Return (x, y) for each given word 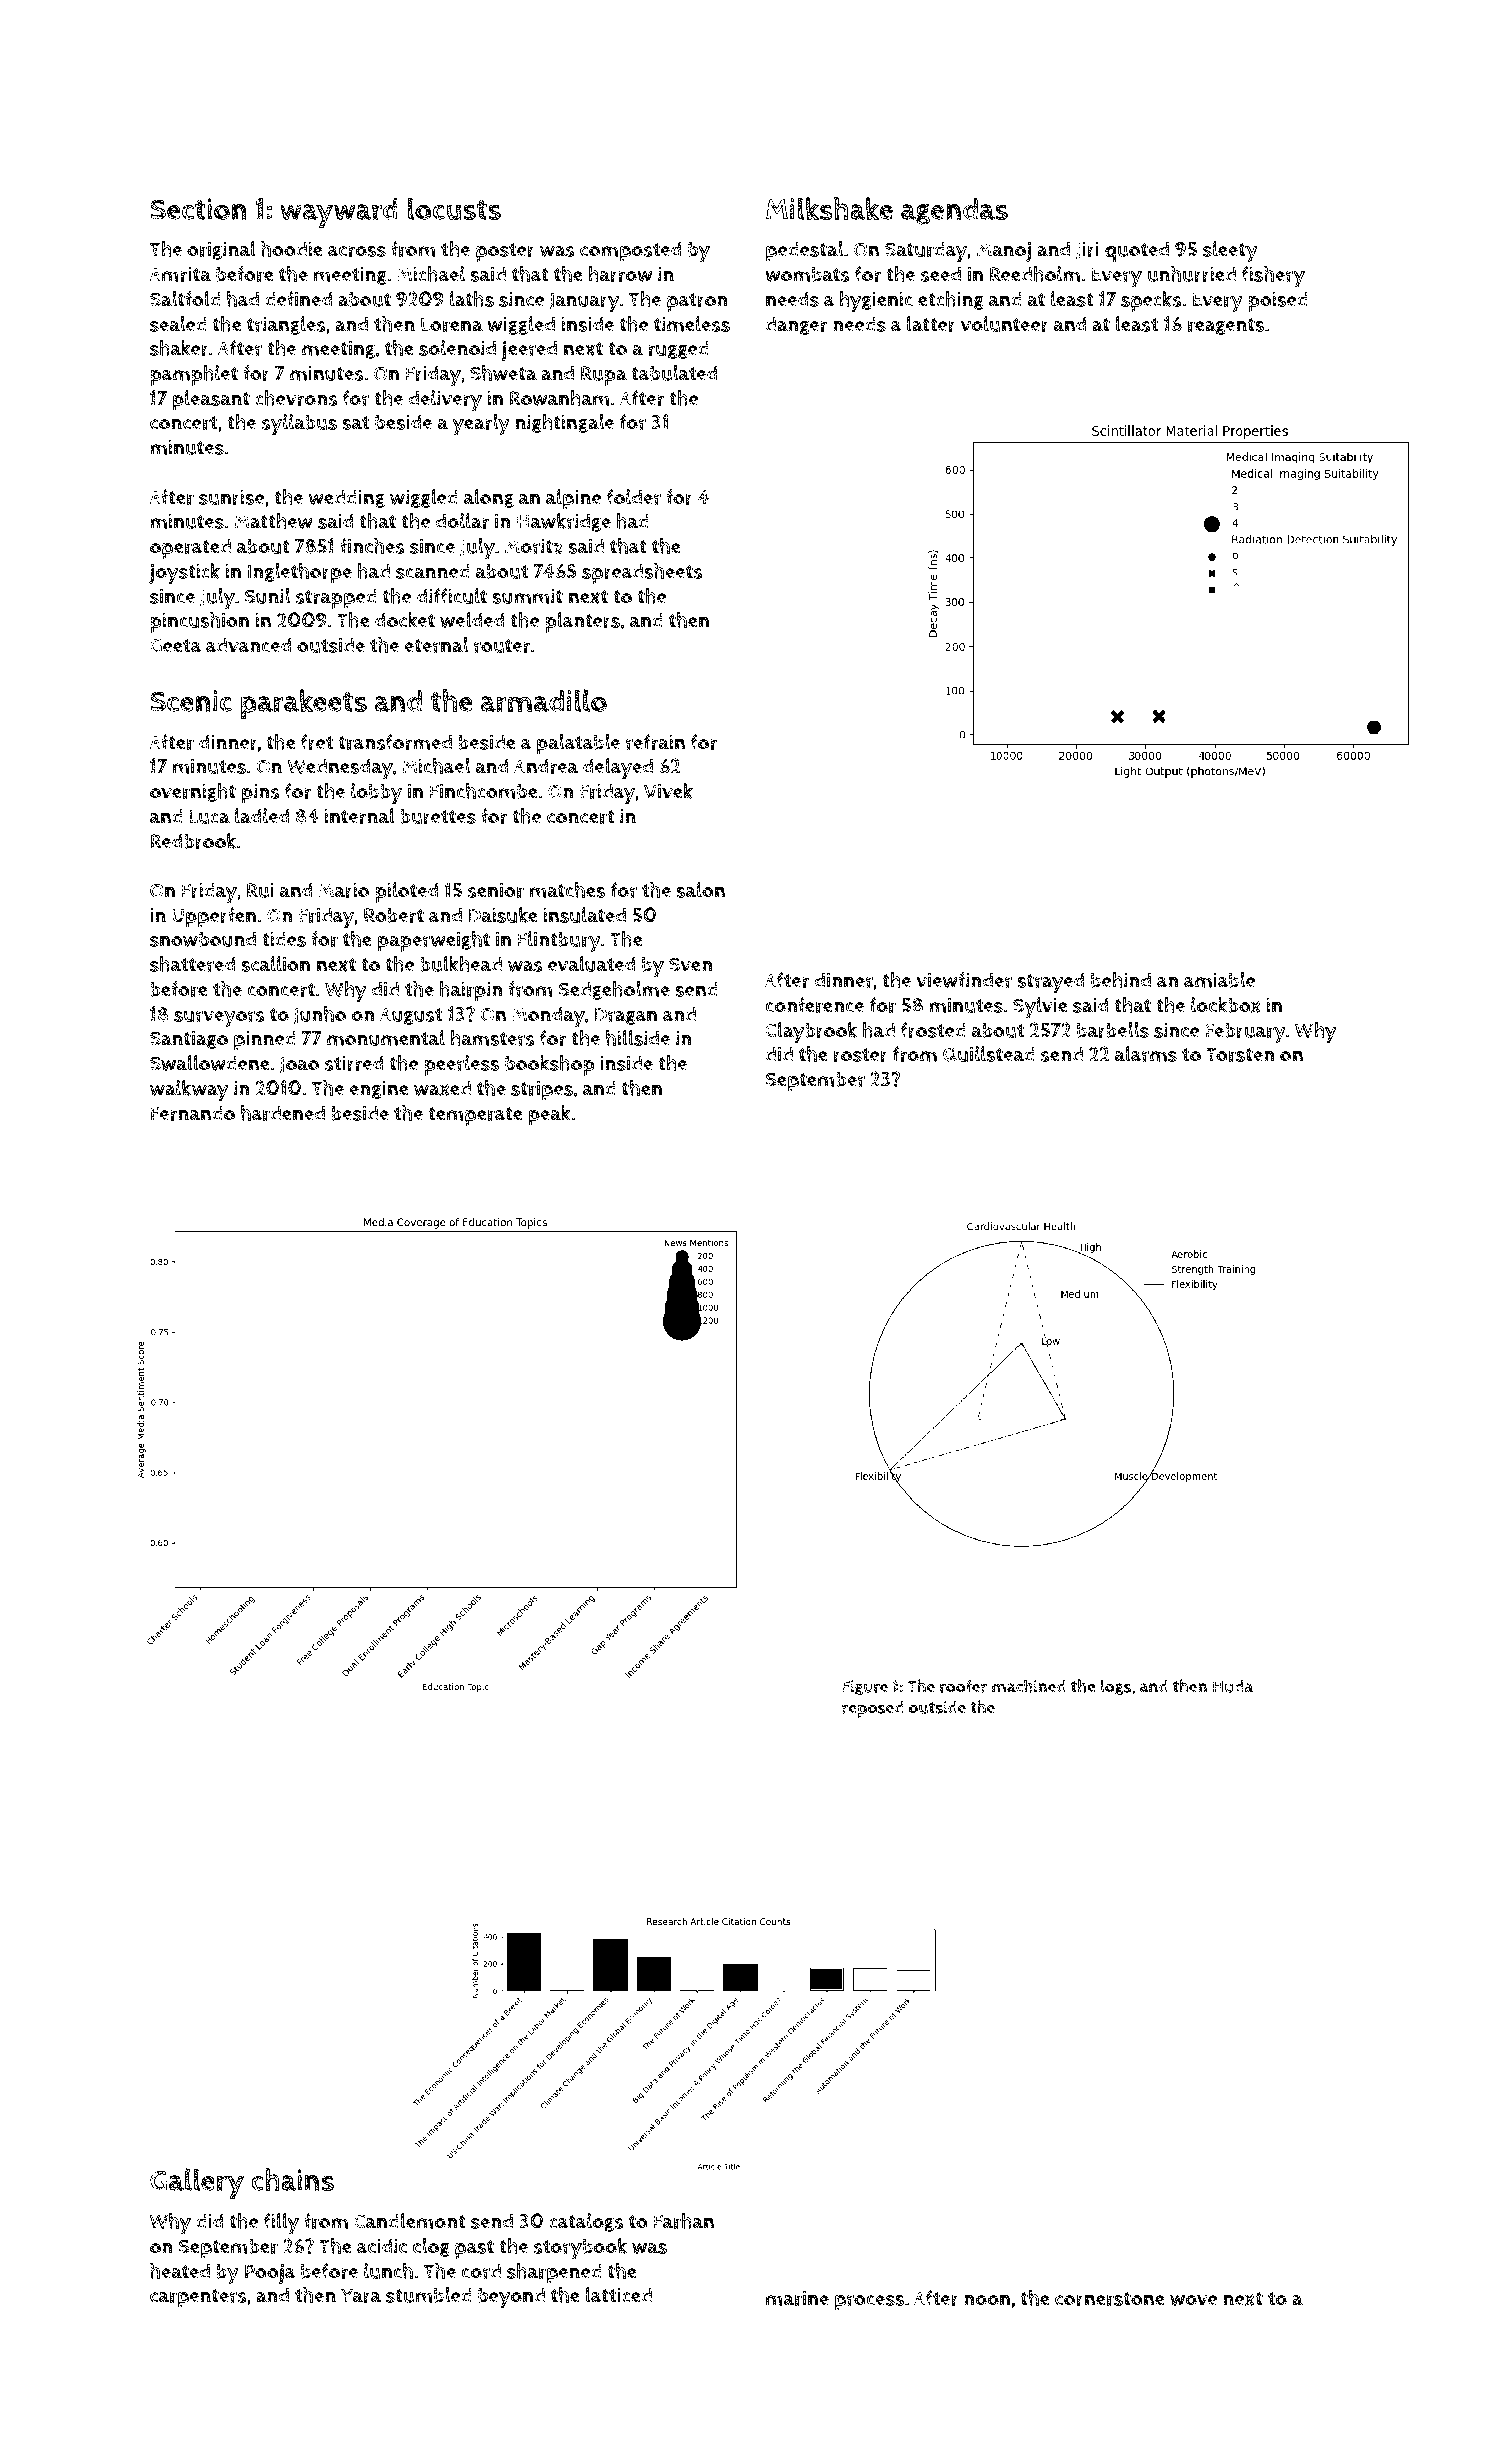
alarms (1146, 1054)
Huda (1233, 1686)
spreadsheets (642, 573)
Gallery (197, 2183)
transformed (395, 742)
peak (550, 1115)
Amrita (180, 274)
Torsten (1240, 1055)
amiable (1219, 980)
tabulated (674, 373)
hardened (283, 1113)
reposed (873, 1709)
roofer (963, 1686)
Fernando (193, 1113)
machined (1029, 1686)
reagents (1226, 326)
